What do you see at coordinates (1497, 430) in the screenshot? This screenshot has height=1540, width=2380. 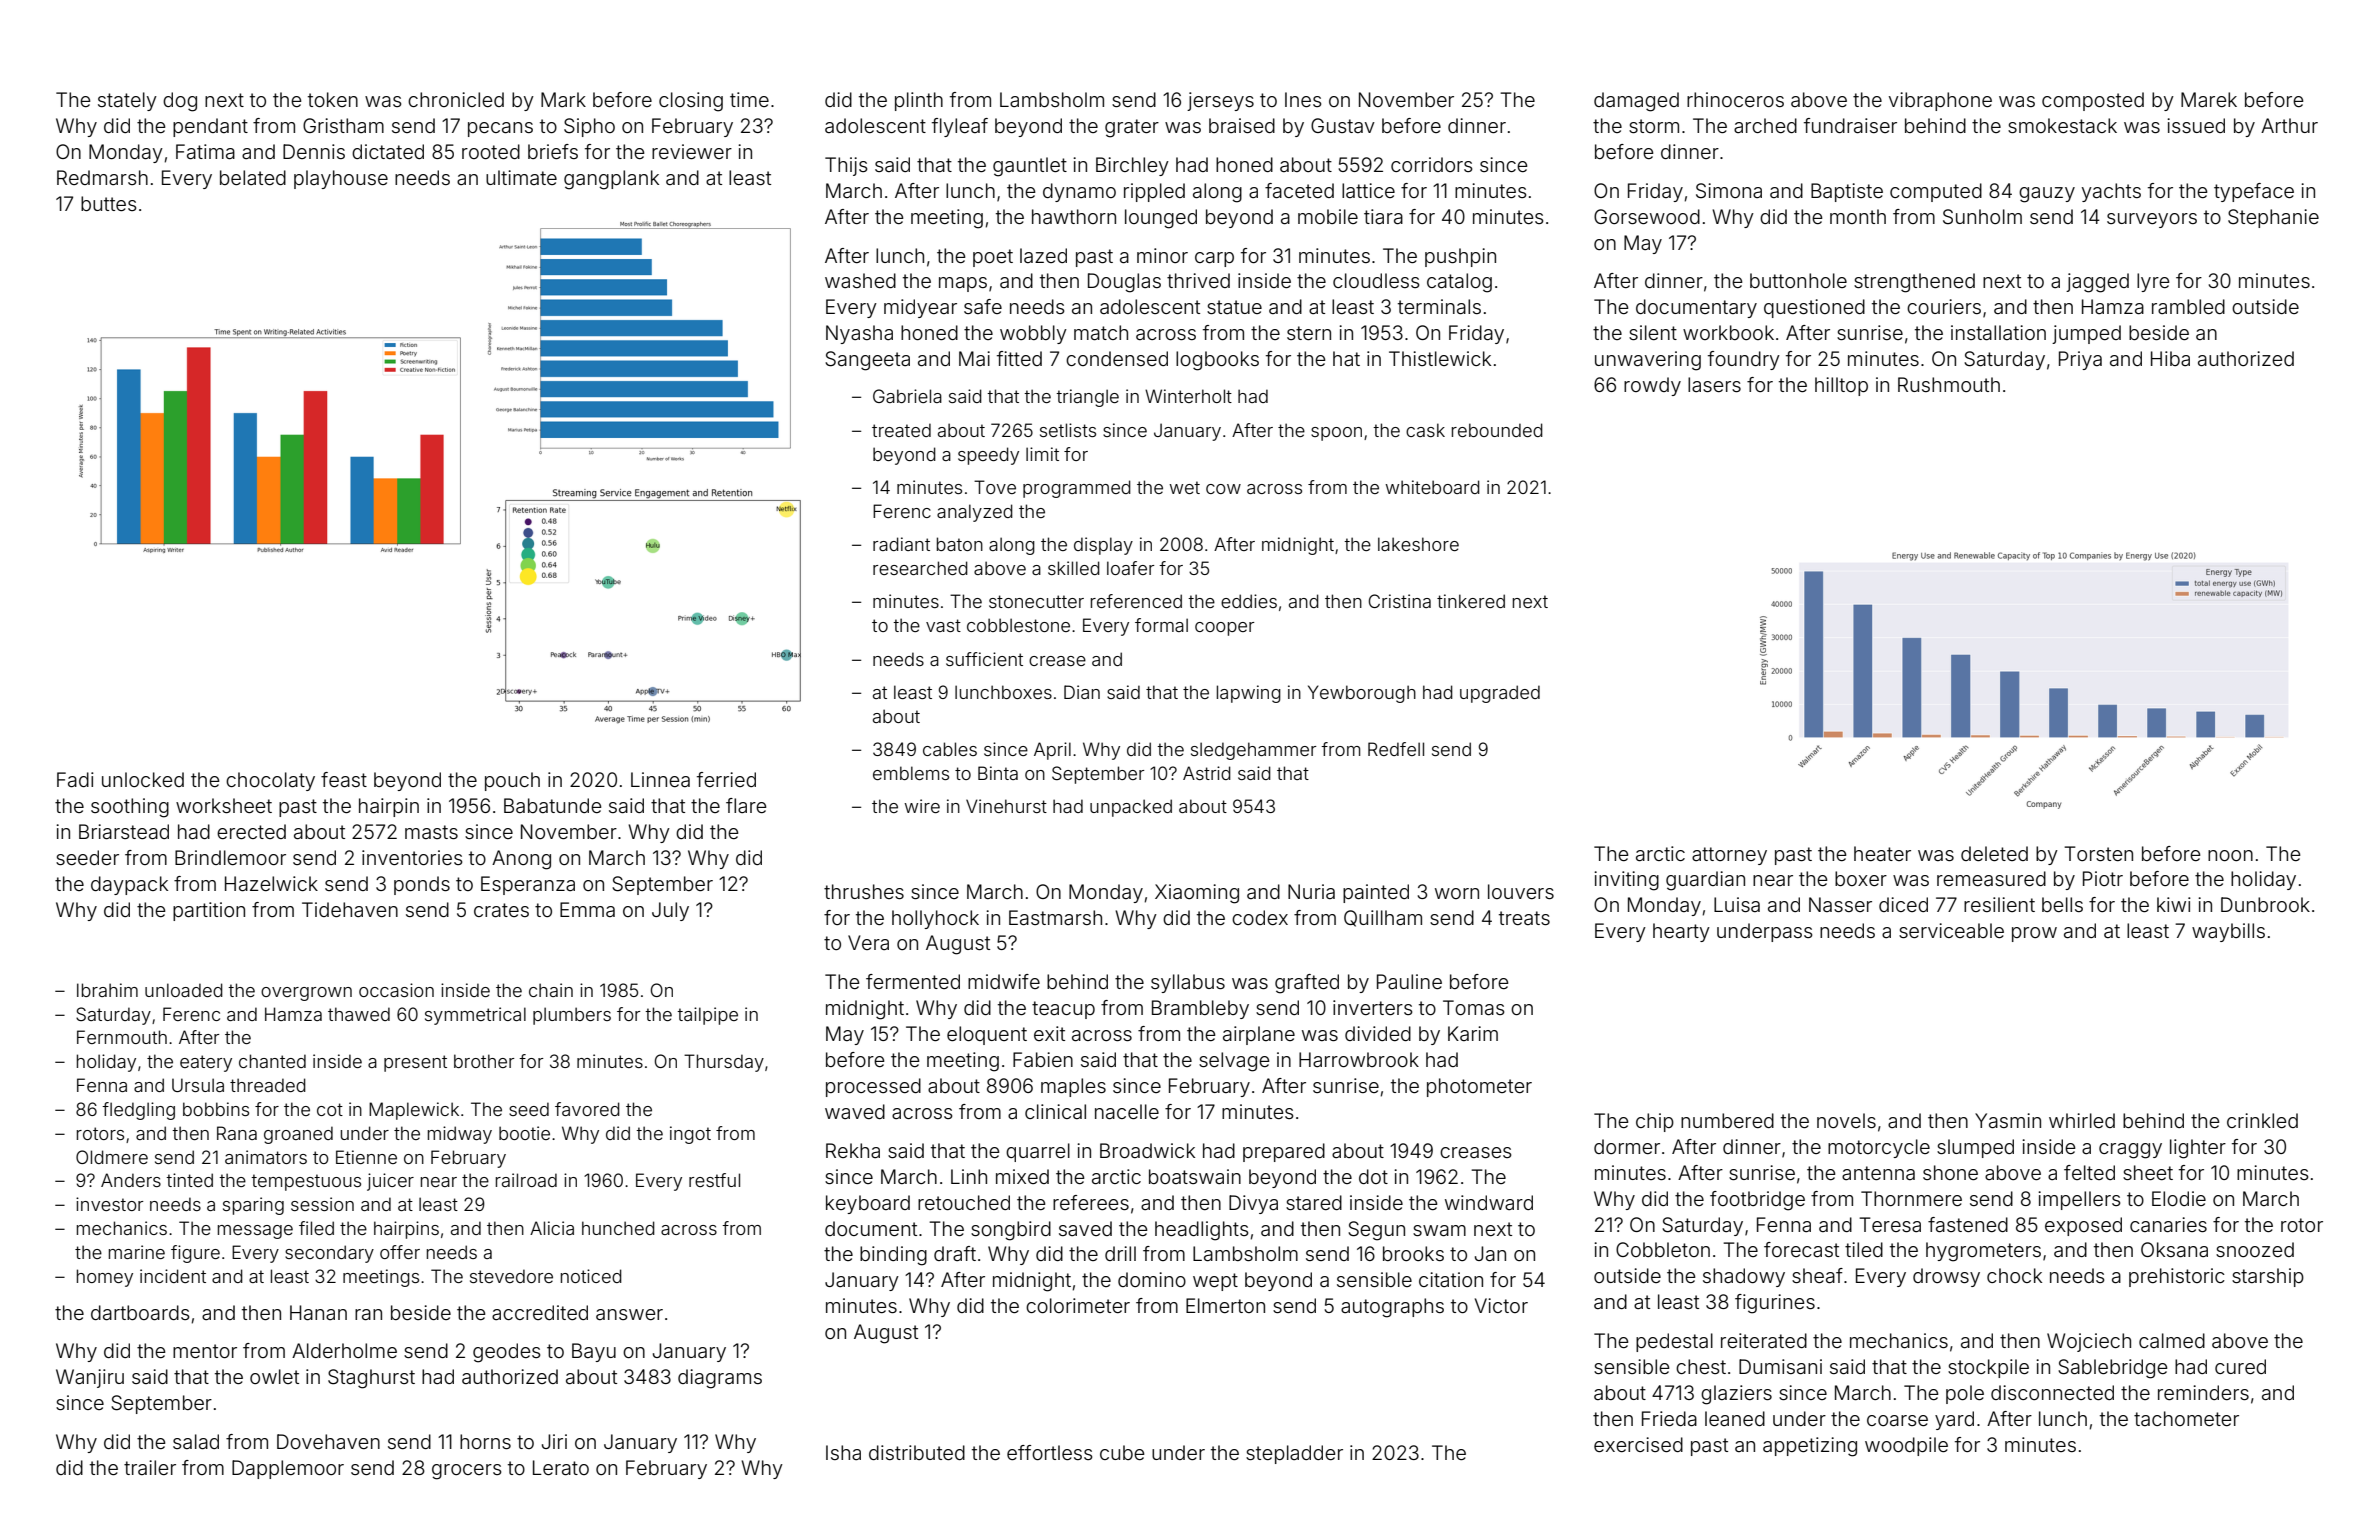 I see `rebounded` at bounding box center [1497, 430].
